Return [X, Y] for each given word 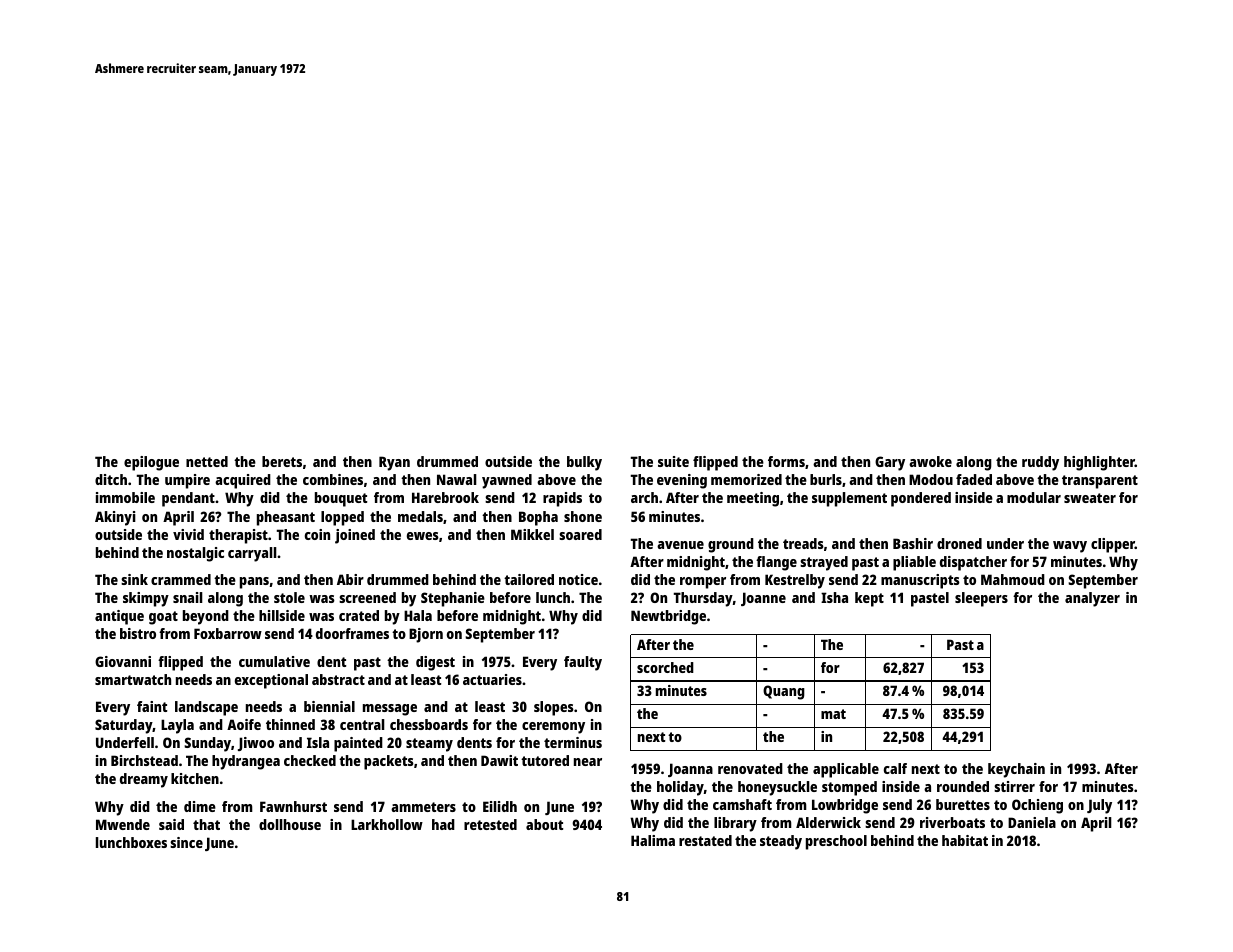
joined [355, 536]
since [186, 842]
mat [833, 714]
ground [731, 545]
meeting [753, 499]
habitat [965, 840]
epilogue [151, 463]
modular [1034, 497]
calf [895, 768]
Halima [653, 840]
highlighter [1099, 463]
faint [152, 706]
